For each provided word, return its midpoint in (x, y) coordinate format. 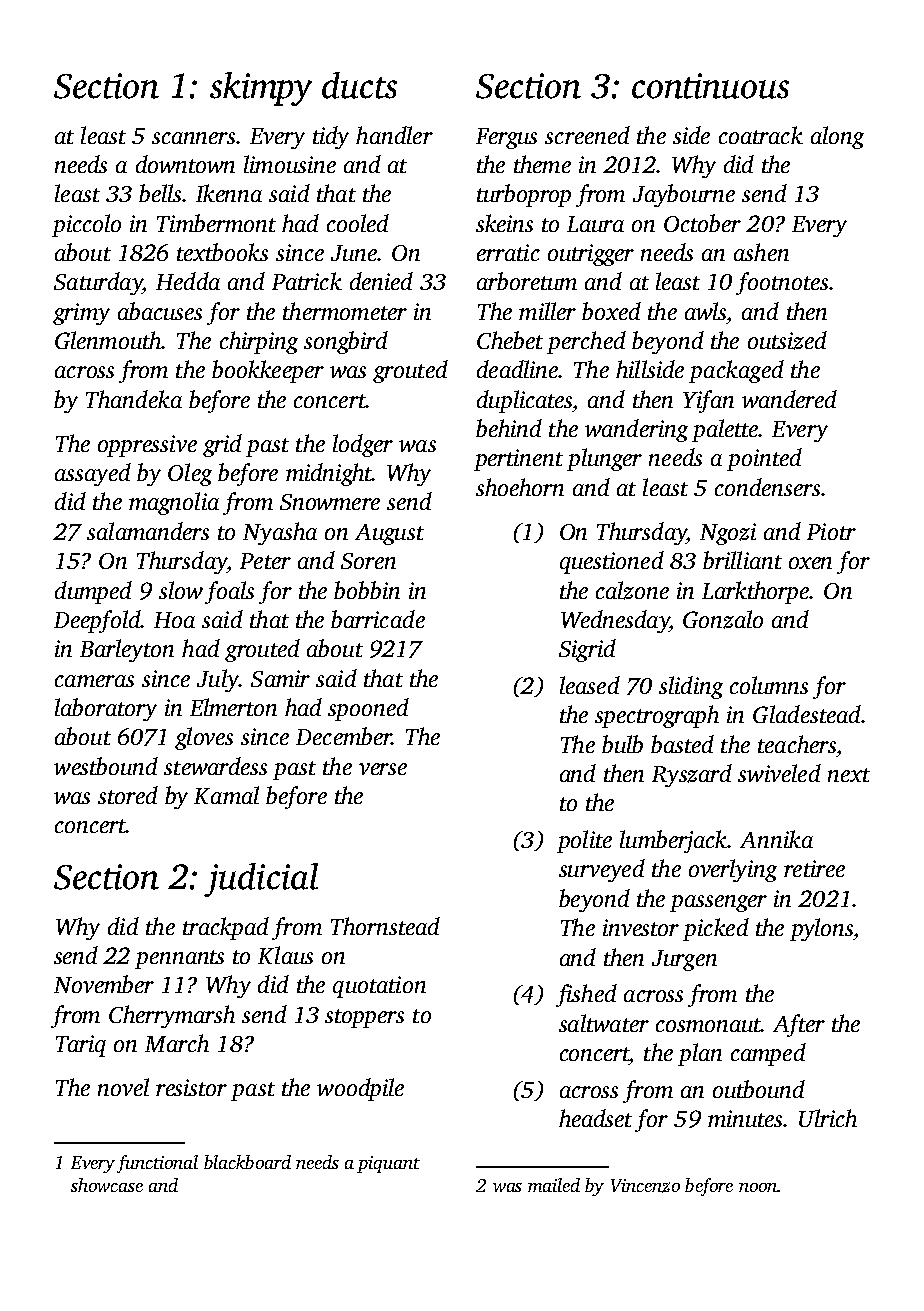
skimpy (261, 89)
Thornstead (385, 926)
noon (758, 1187)
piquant (388, 1164)
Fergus (506, 138)
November (104, 984)
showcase (107, 1185)
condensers (767, 487)
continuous (710, 86)
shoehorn (520, 487)
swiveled (779, 773)
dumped (93, 592)
